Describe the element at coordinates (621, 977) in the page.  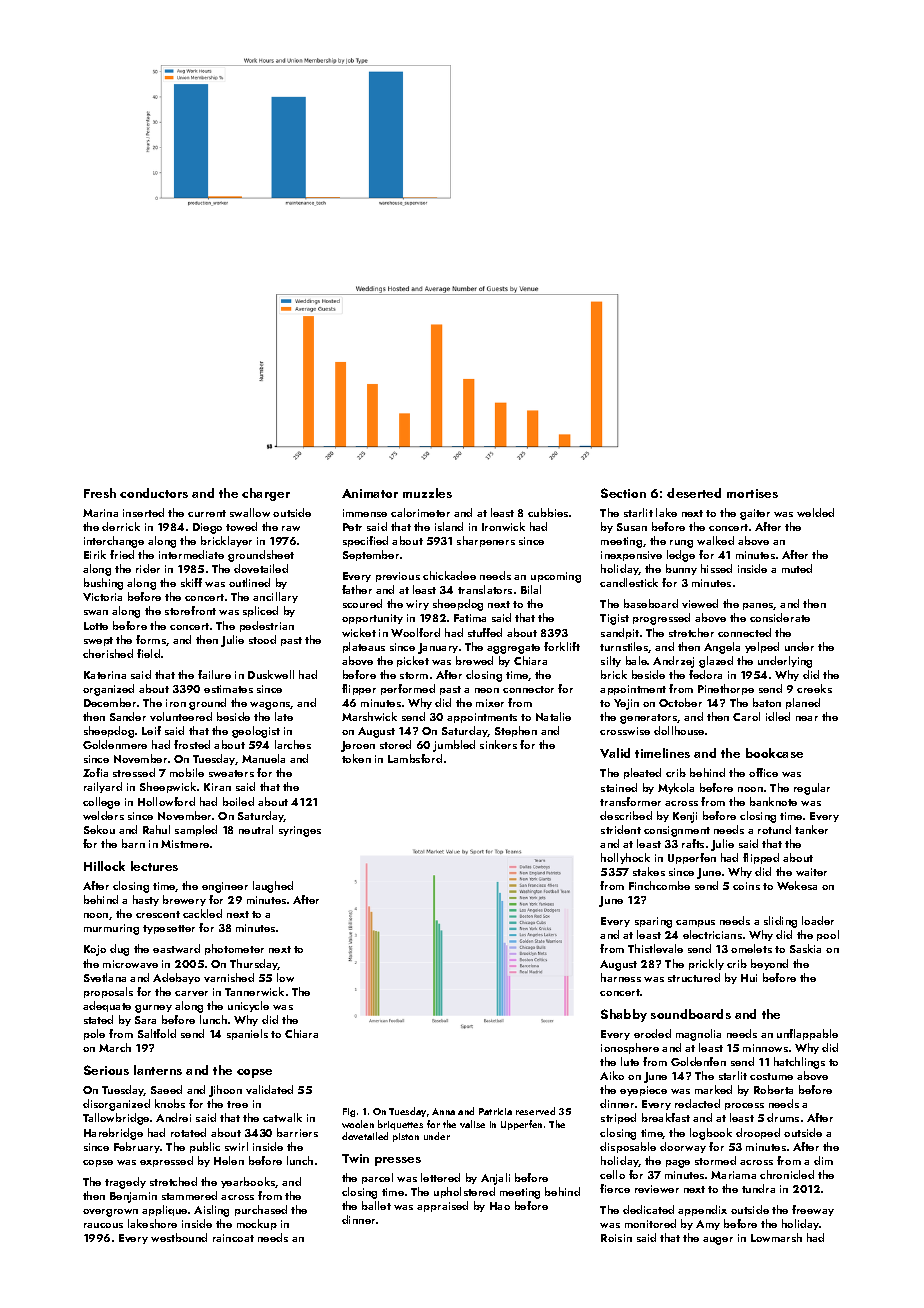
I see `harness` at that location.
